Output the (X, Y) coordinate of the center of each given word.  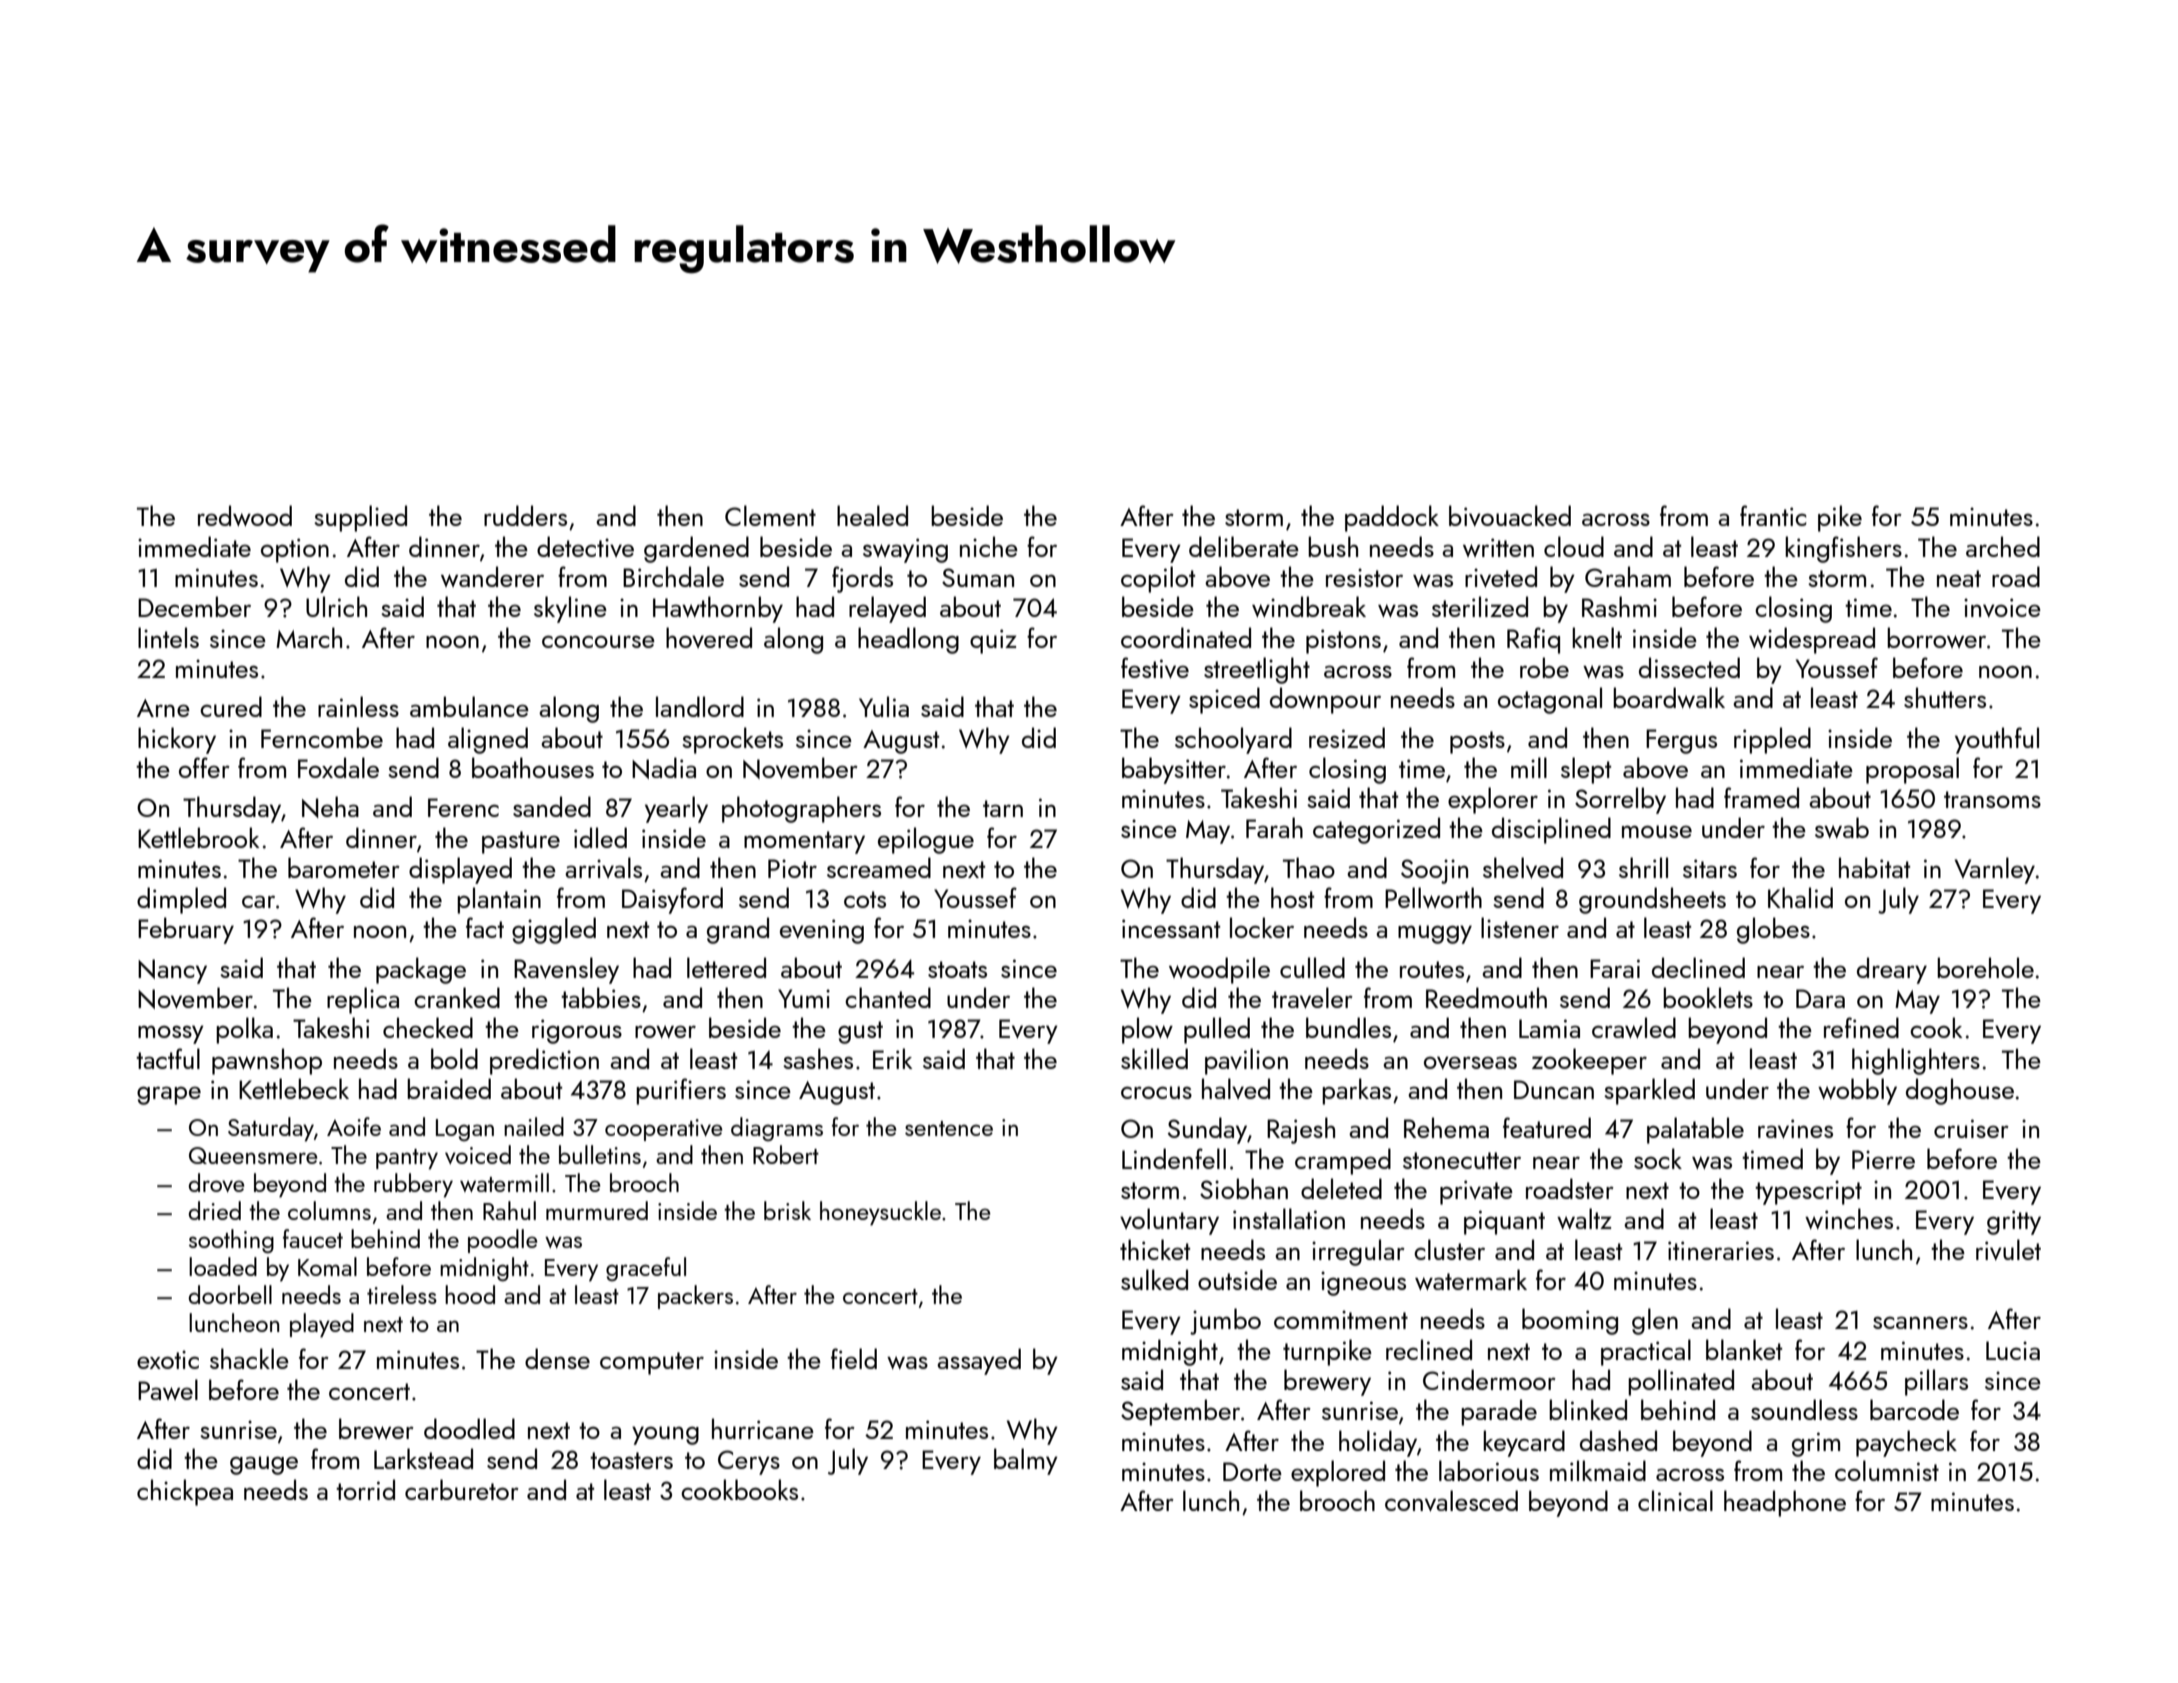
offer (204, 767)
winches (1849, 1218)
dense (557, 1358)
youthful (1997, 740)
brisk (787, 1210)
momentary (804, 842)
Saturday (271, 1129)
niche (989, 546)
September (1180, 1412)
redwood (245, 515)
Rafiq (1533, 640)
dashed (1618, 1440)
